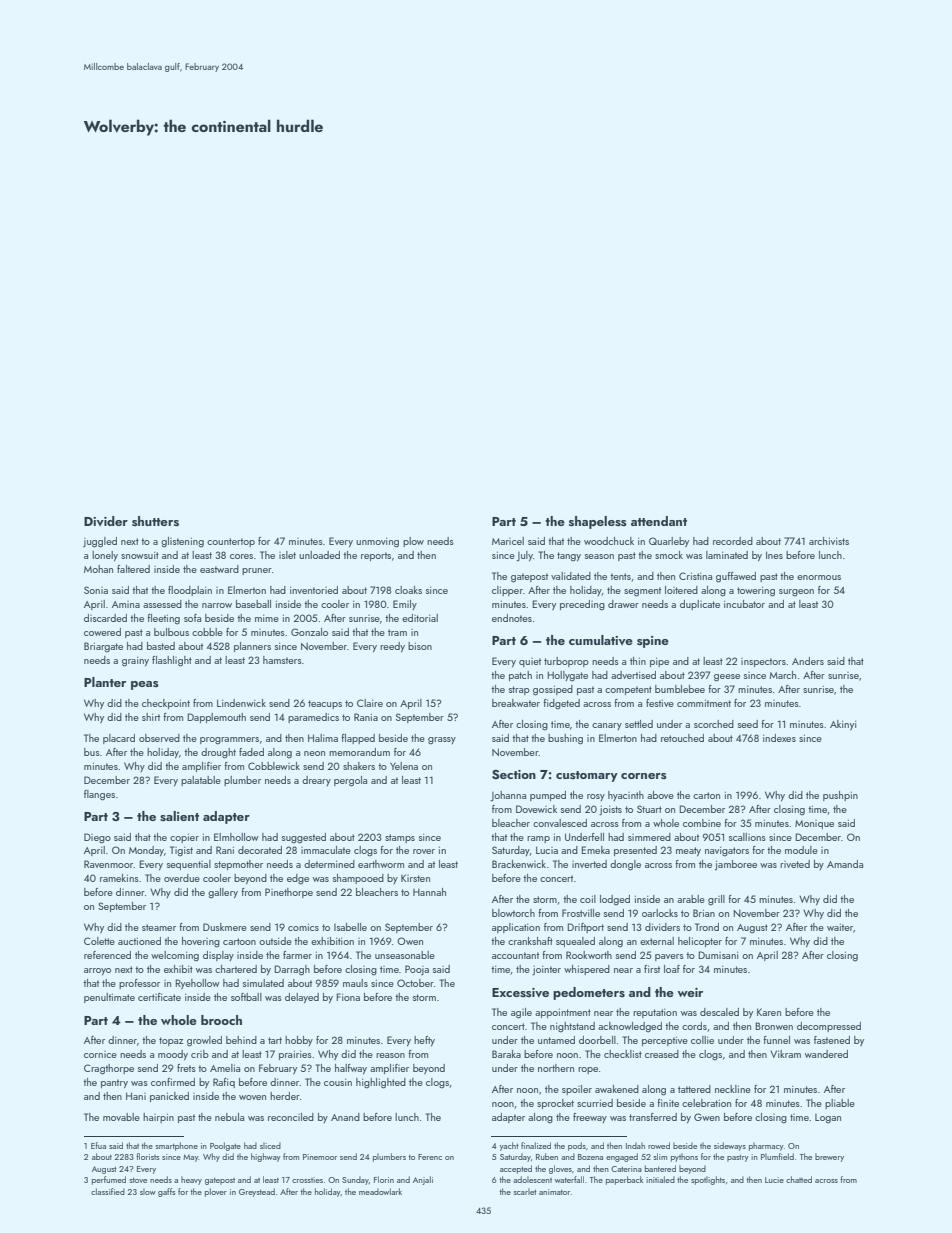 This image has width=952, height=1233. I want to click on preceding, so click(582, 605).
